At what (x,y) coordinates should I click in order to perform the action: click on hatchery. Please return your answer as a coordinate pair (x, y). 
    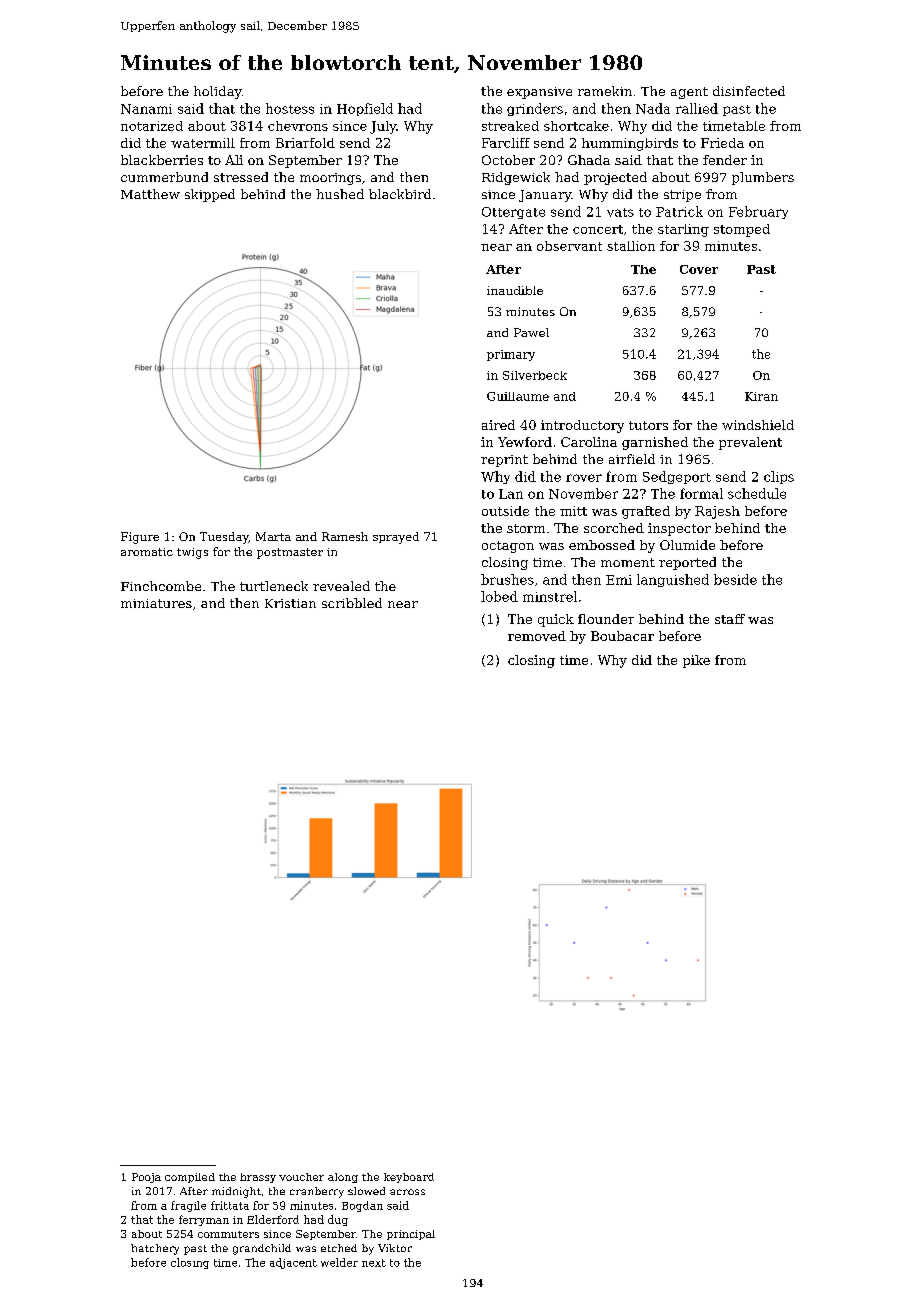
    Looking at the image, I should click on (155, 1249).
